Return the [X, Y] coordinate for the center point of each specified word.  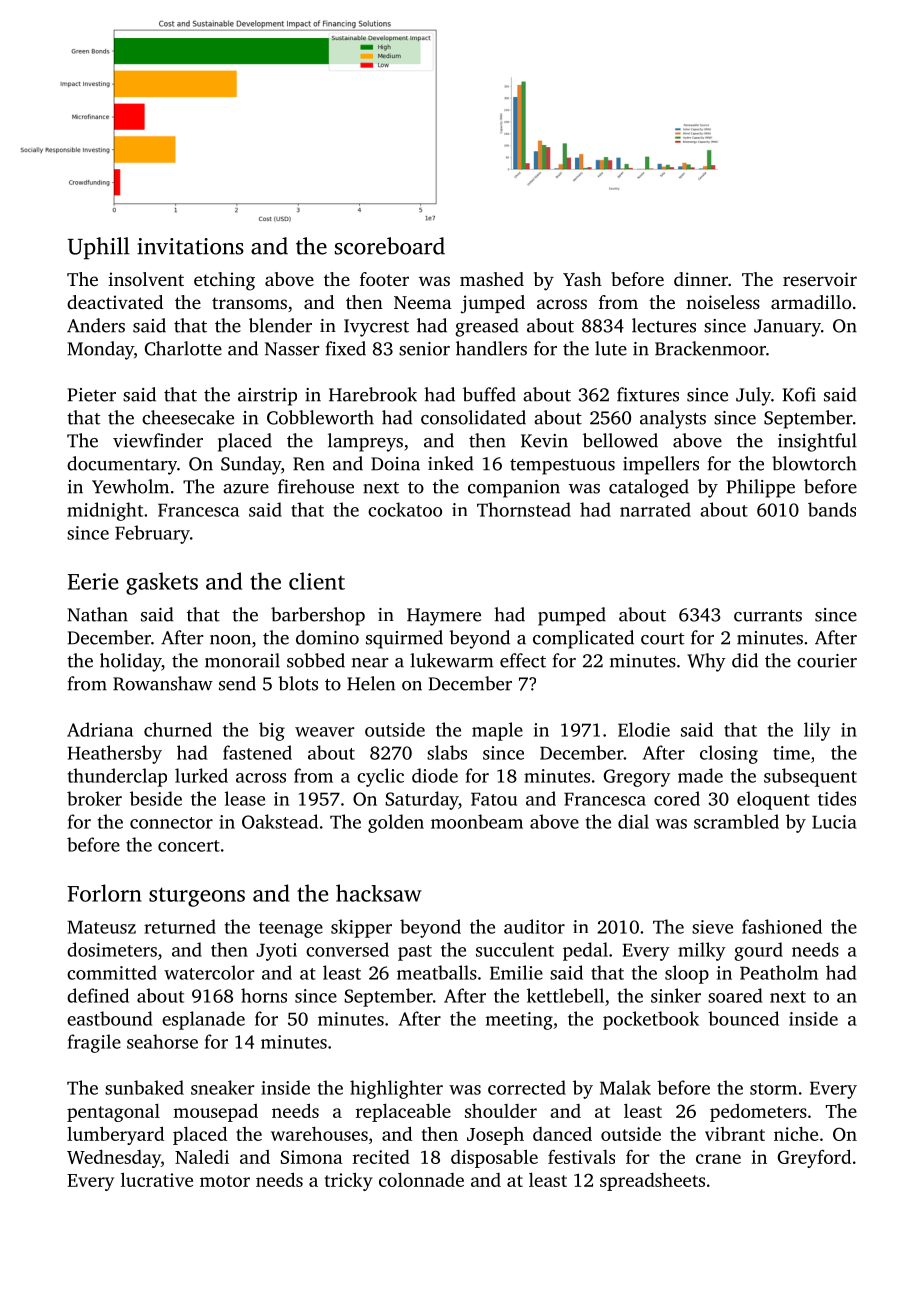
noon [230, 640]
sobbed [316, 660]
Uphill [99, 248]
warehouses [319, 1134]
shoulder [501, 1111]
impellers [661, 465]
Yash [582, 279]
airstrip [267, 397]
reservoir [820, 279]
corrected [527, 1087]
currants [768, 616]
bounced [743, 1018]
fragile [94, 1043]
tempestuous [562, 467]
